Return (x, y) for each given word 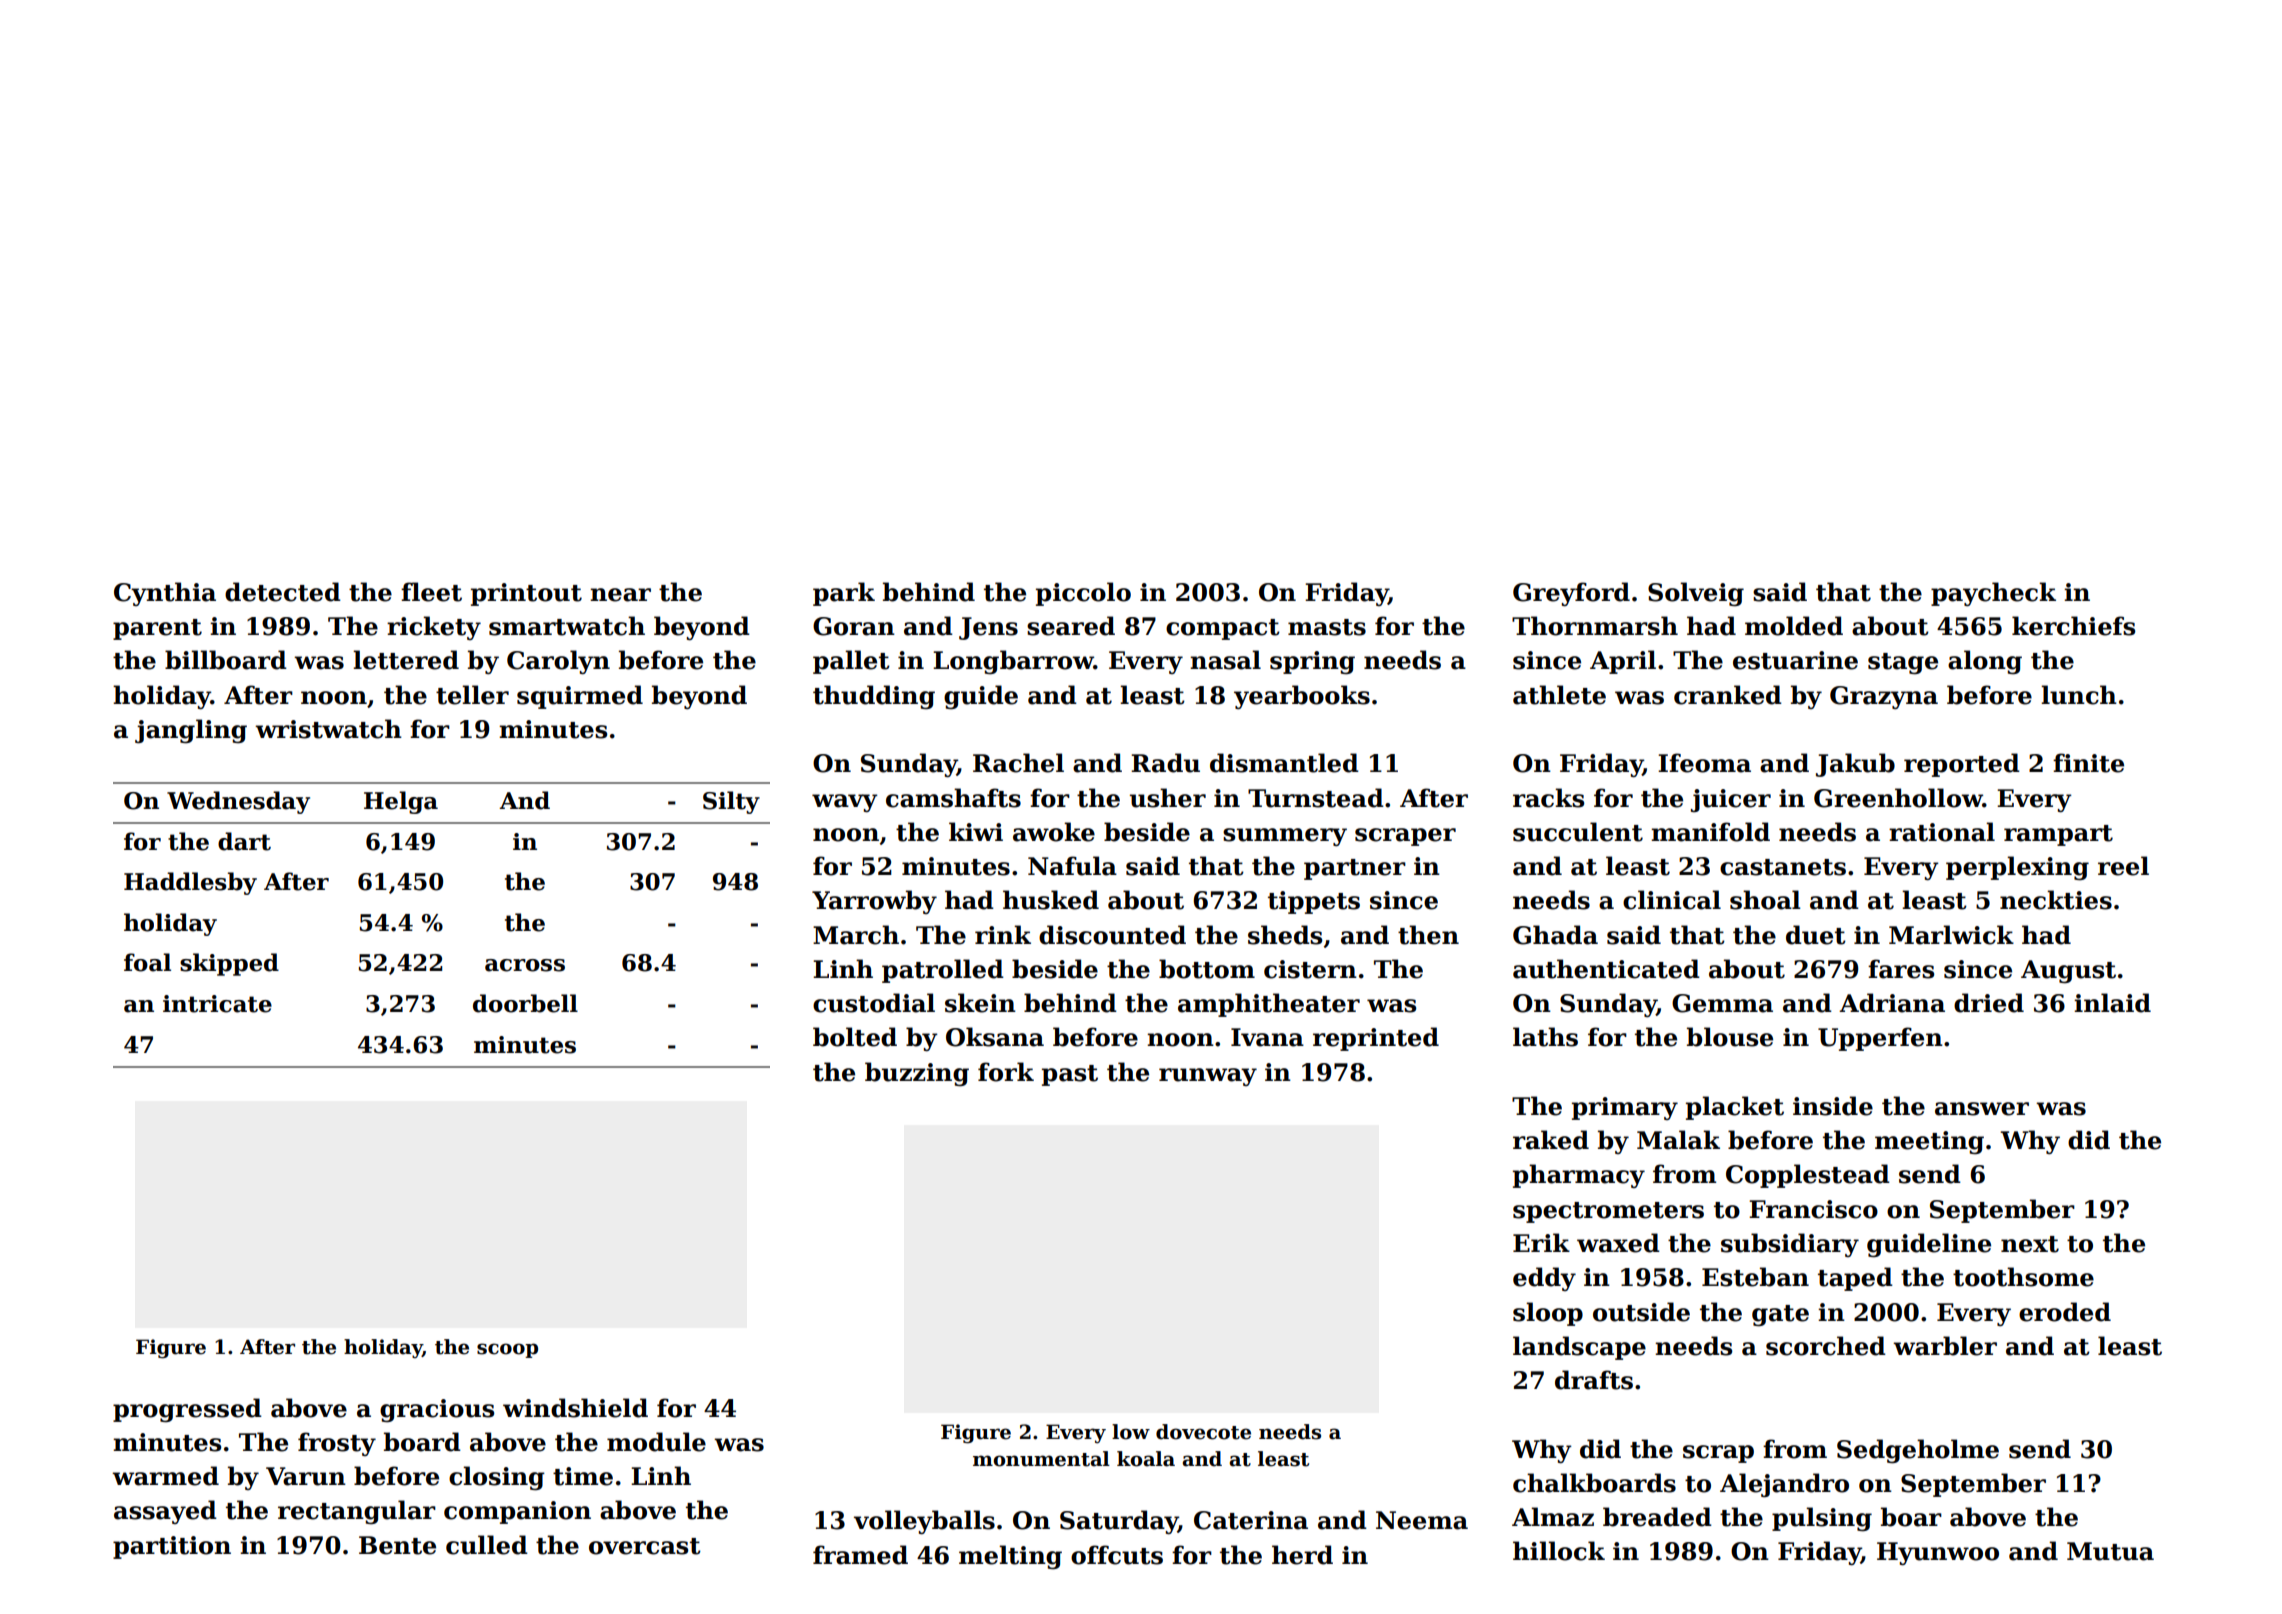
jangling (191, 731)
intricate (217, 1004)
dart (244, 841)
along (1985, 662)
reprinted (1376, 1039)
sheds (1285, 935)
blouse (1730, 1037)
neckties (2056, 900)
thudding (874, 697)
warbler (1945, 1346)
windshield (575, 1408)
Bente (397, 1545)
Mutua (2110, 1551)
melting (1010, 1557)
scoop (507, 1350)
